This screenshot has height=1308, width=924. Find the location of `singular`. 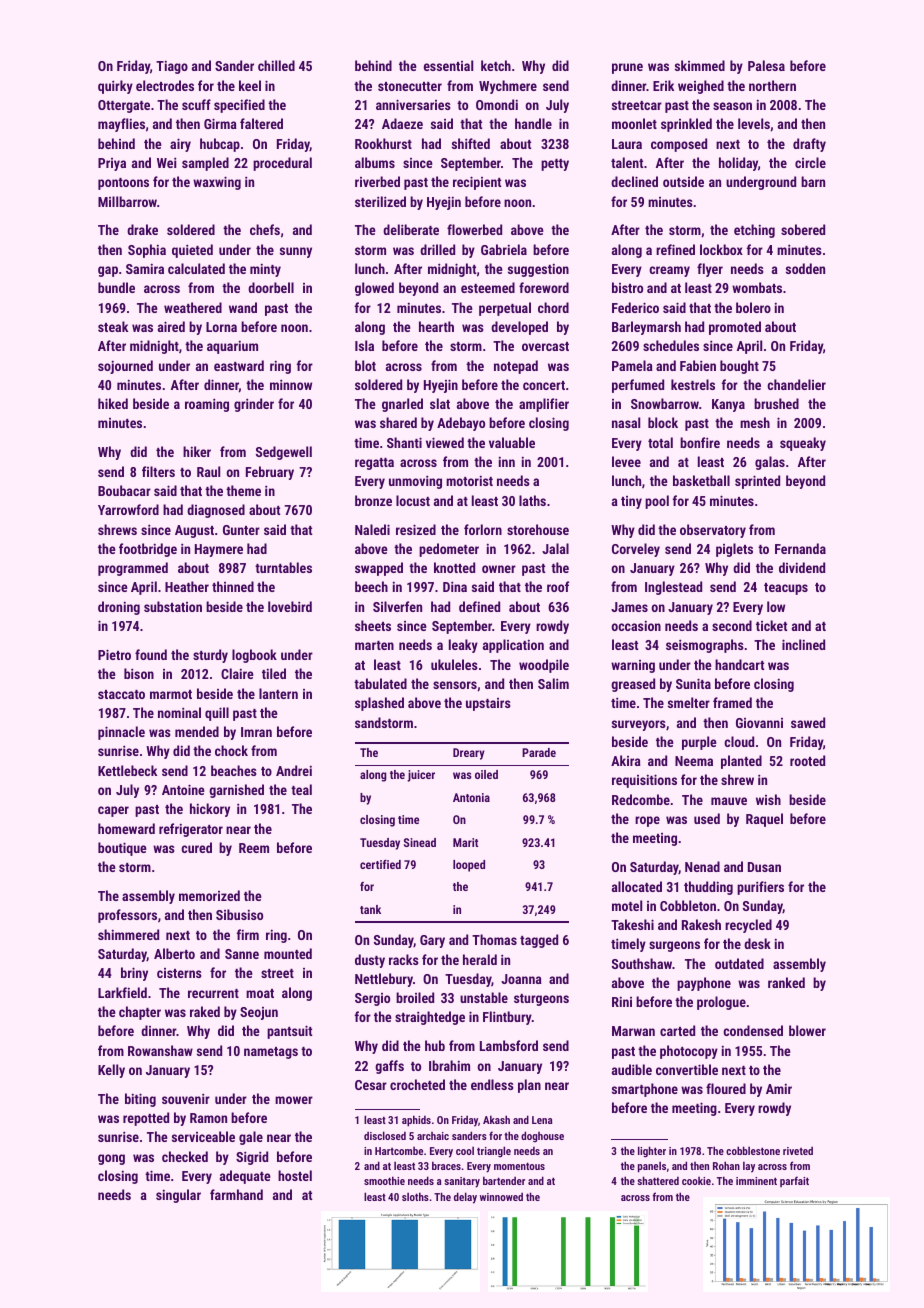

singular is located at coordinates (178, 1196).
